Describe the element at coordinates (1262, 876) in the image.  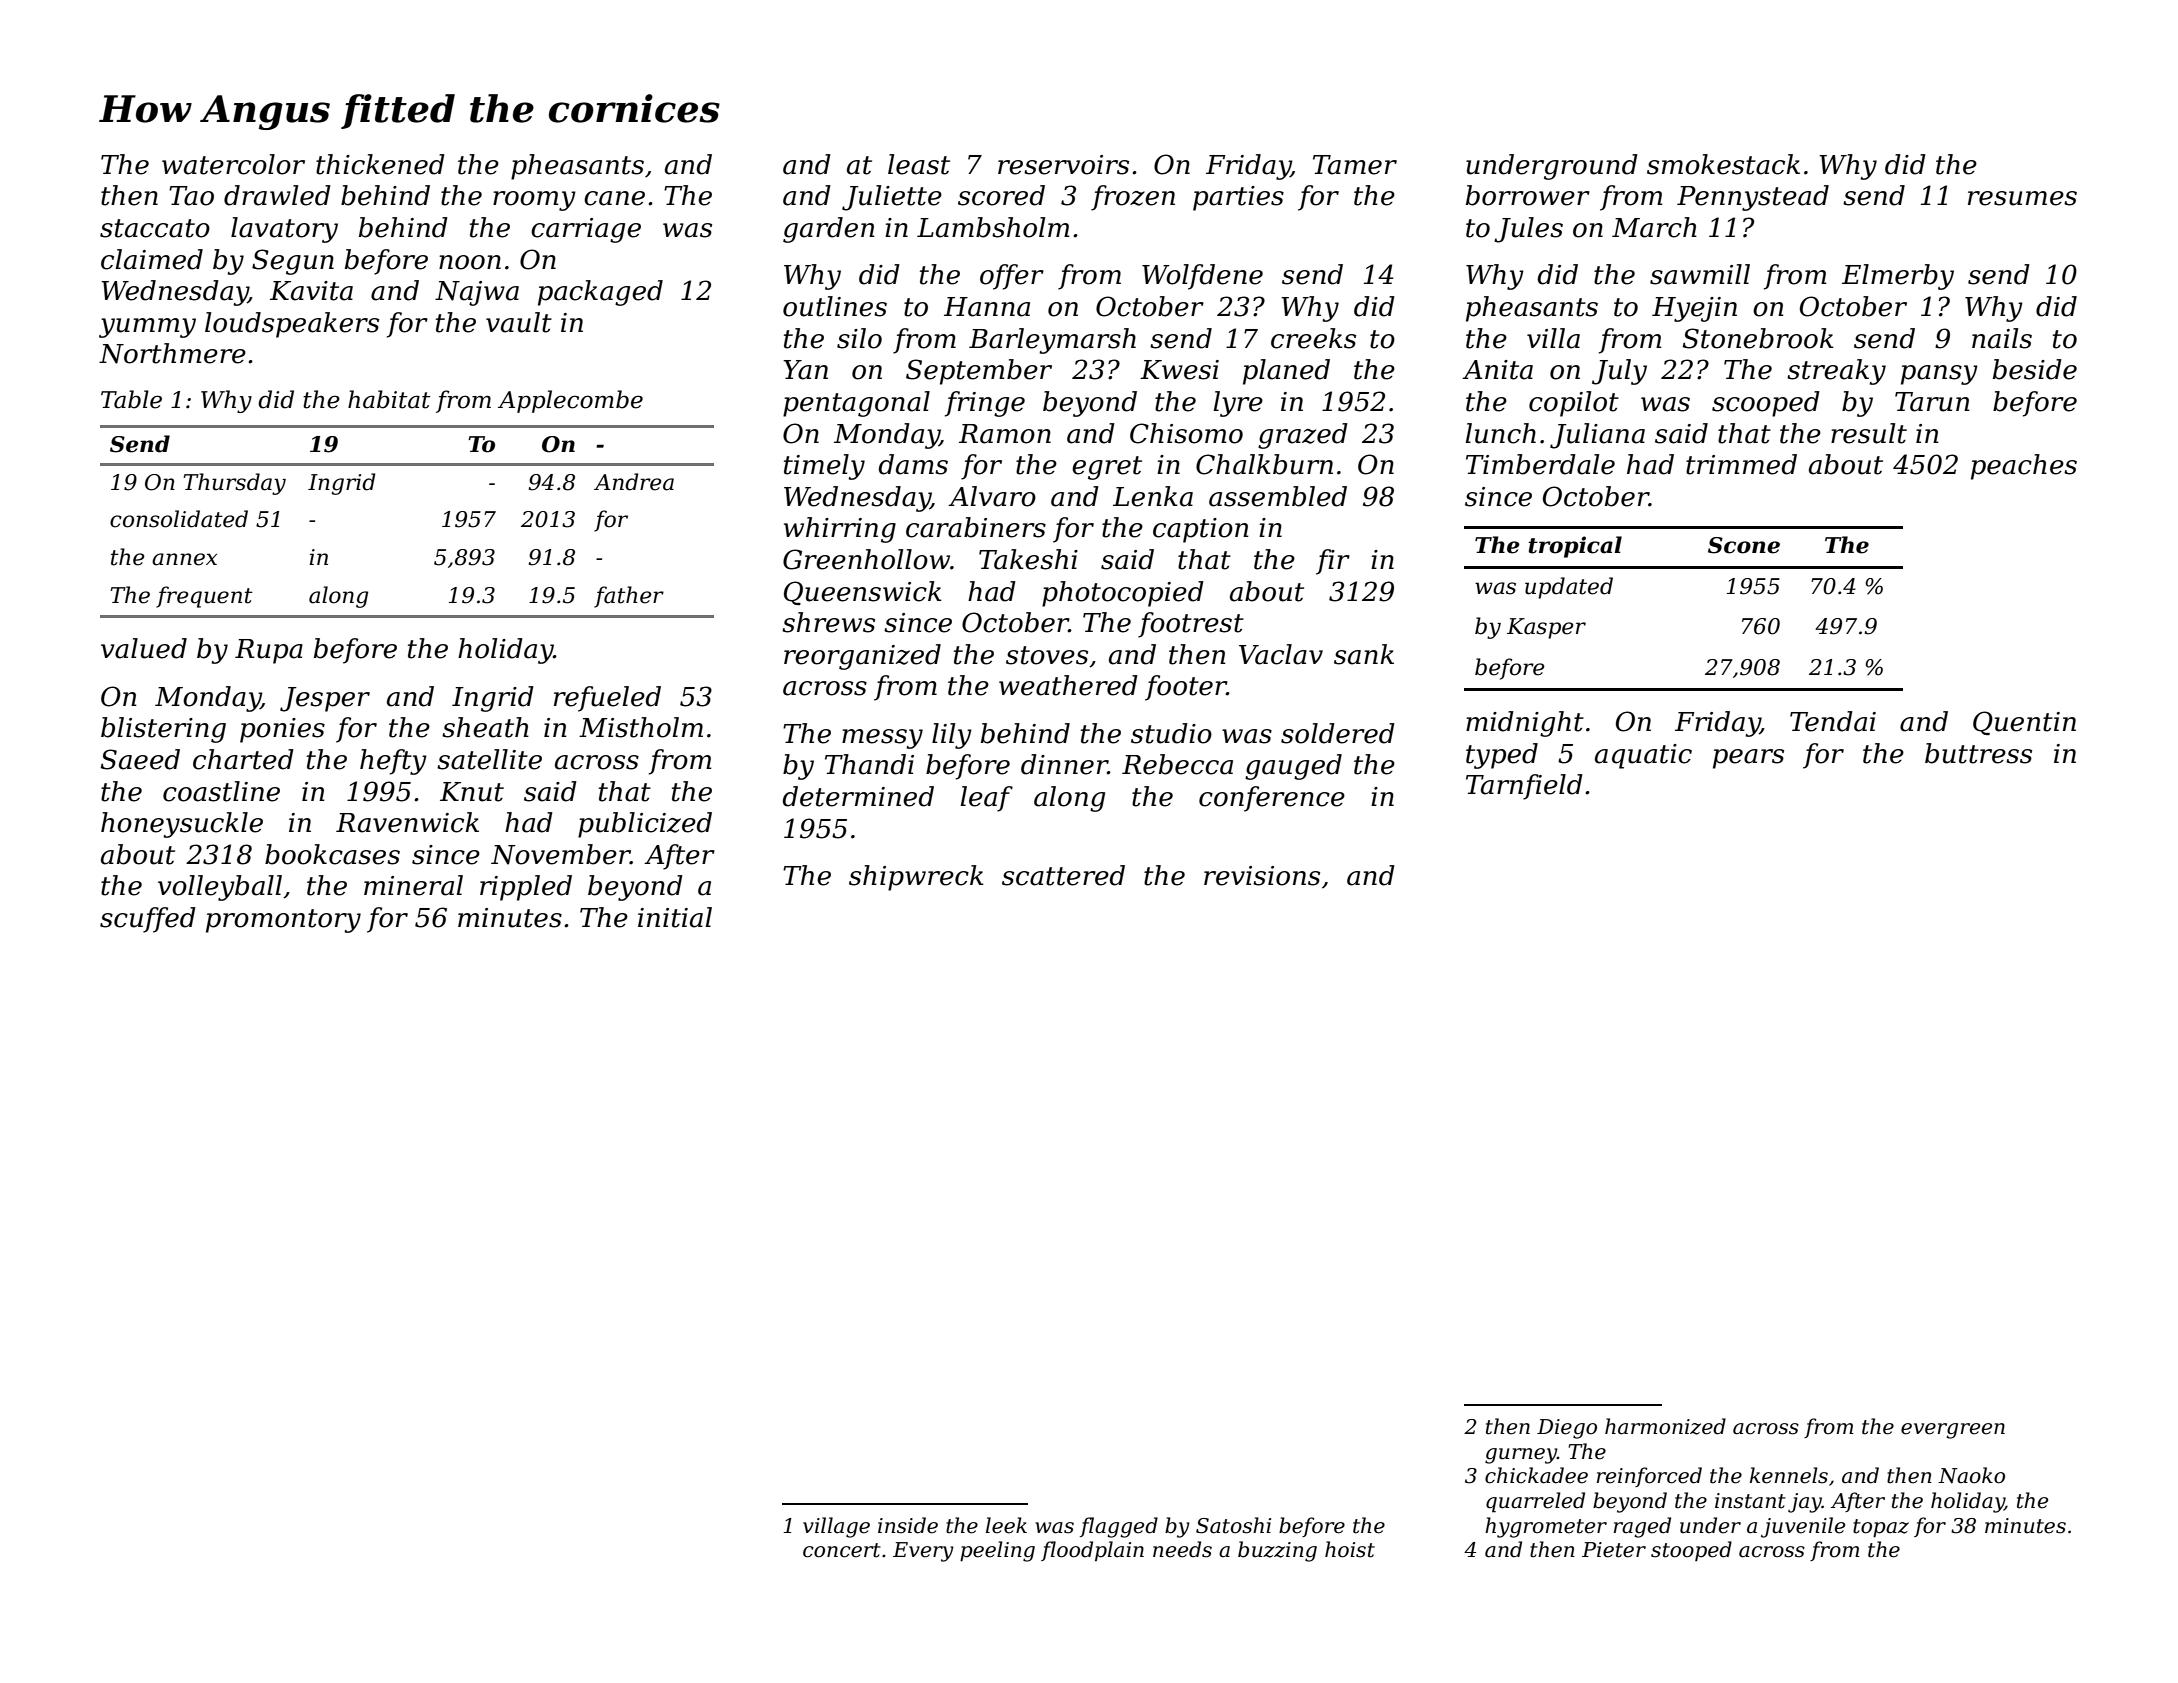
I see `revisions` at that location.
